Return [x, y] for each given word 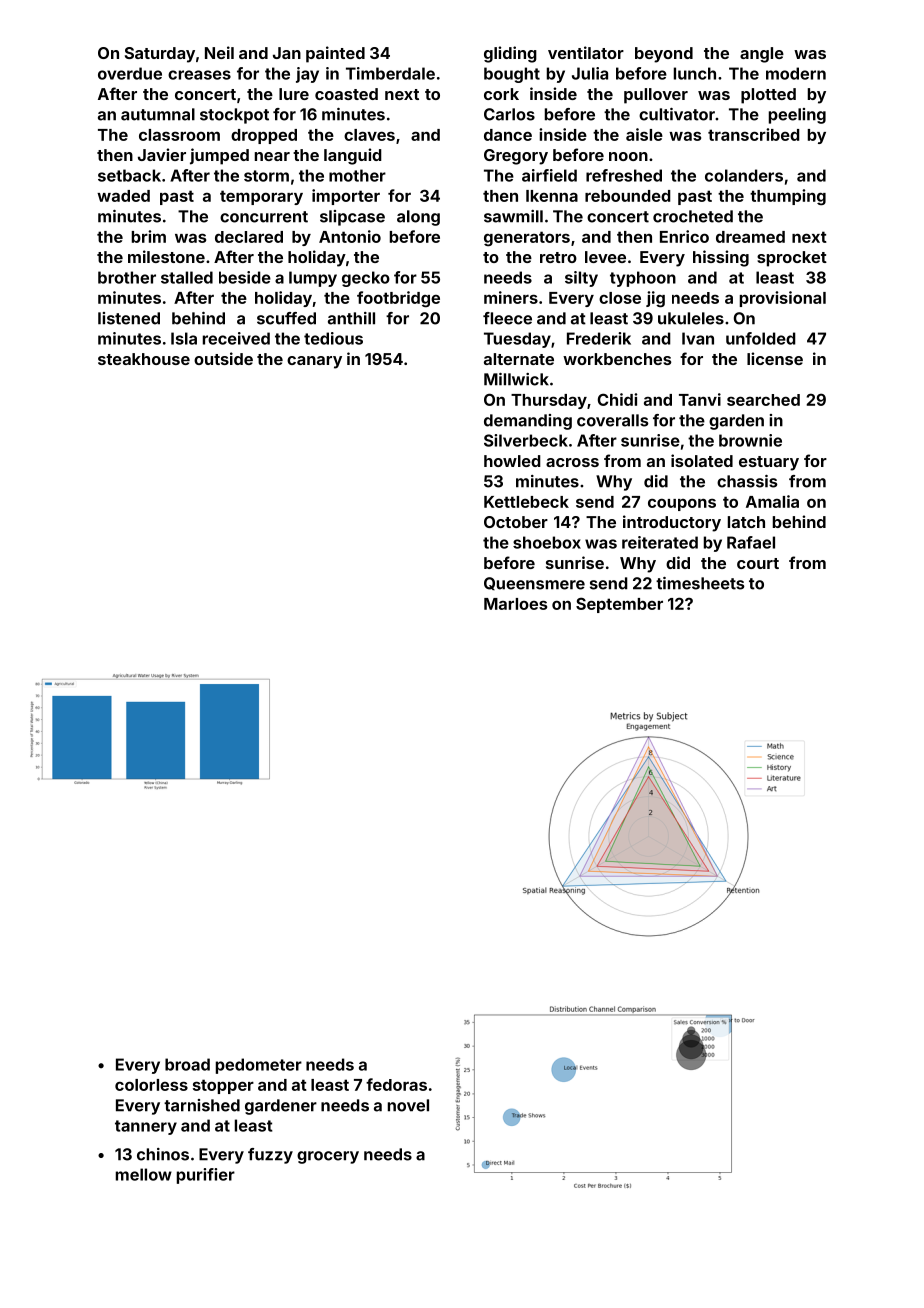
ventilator [586, 52]
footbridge [398, 299]
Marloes [515, 604]
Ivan [698, 338]
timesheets [700, 583]
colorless [151, 1085]
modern [796, 73]
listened [129, 318]
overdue [130, 73]
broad [187, 1064]
